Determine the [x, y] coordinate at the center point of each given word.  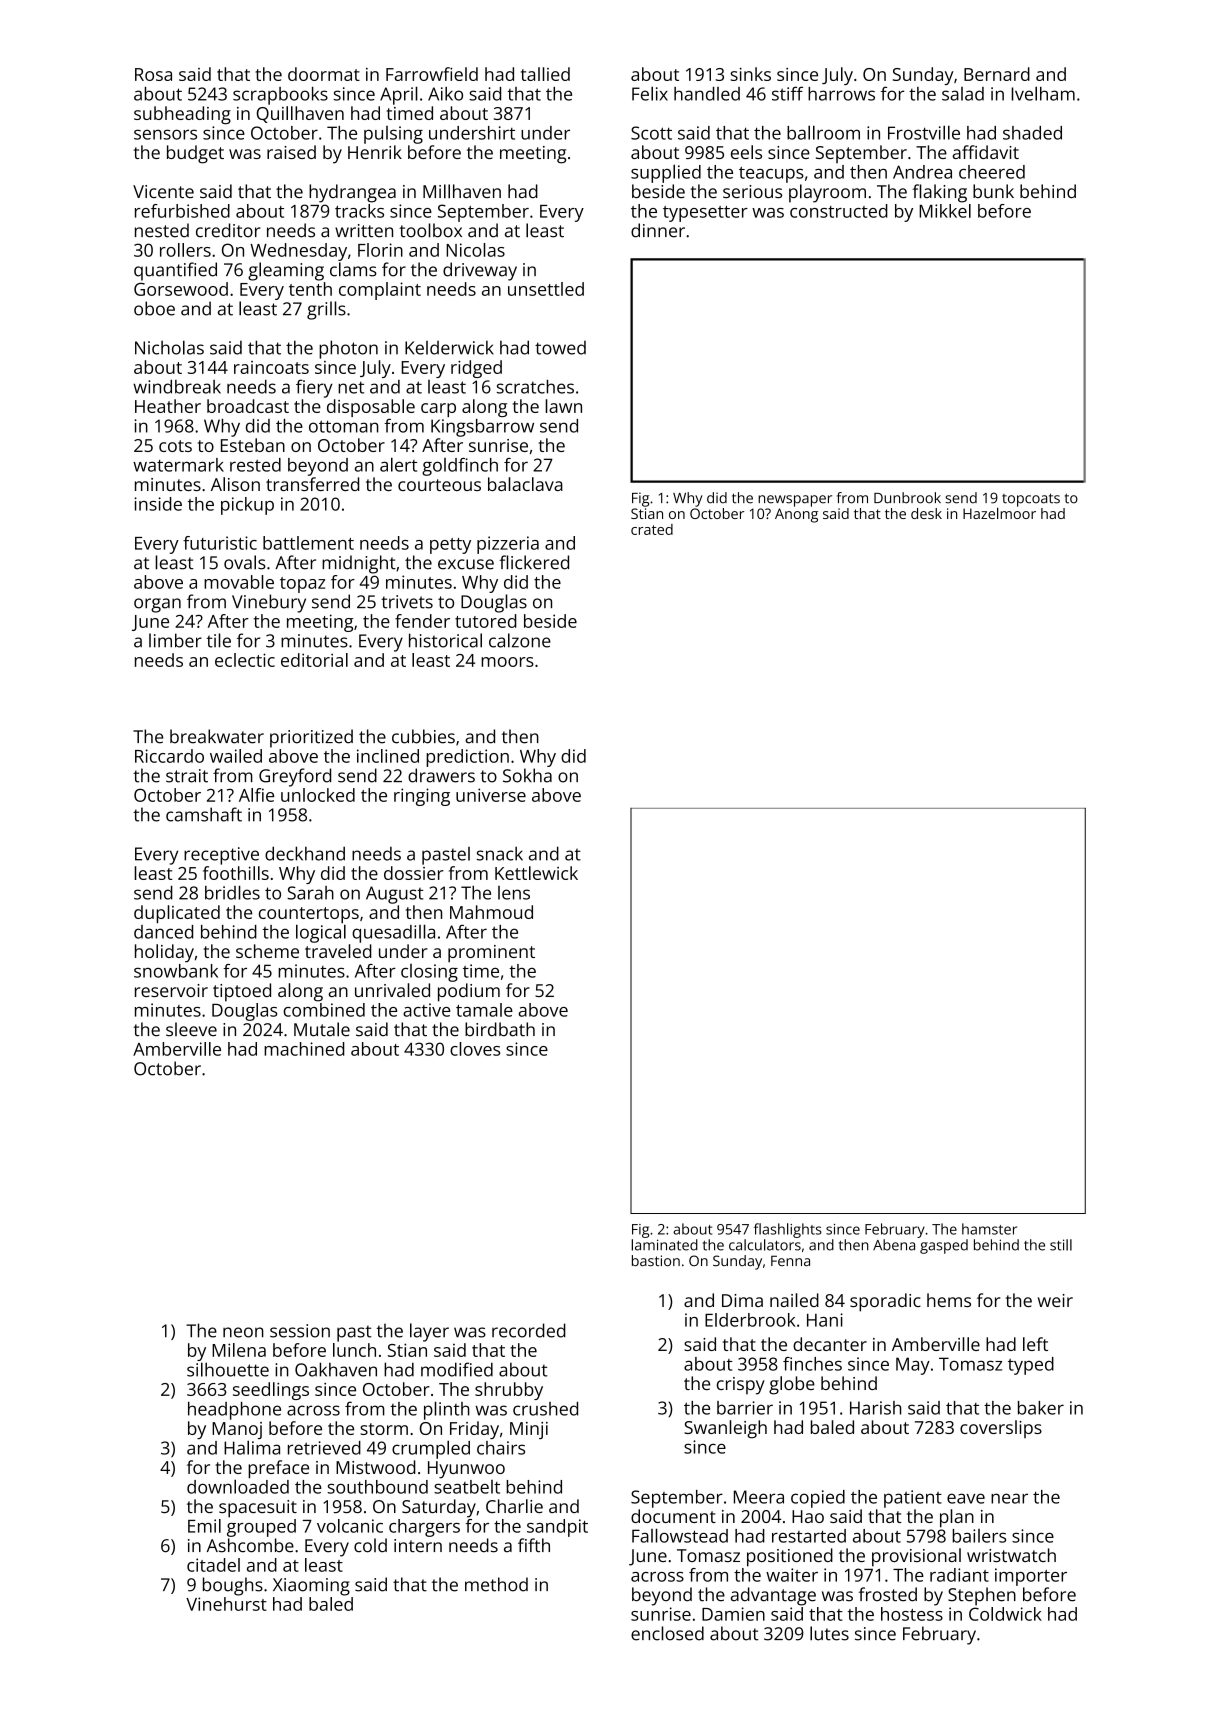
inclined [388, 756]
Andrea [922, 172]
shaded [1032, 133]
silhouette [228, 1369]
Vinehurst [226, 1604]
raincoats [271, 367]
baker [1041, 1408]
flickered [534, 562]
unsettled [546, 289]
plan [957, 1518]
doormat [324, 74]
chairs [501, 1448]
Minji [529, 1430]
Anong [796, 515]
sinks [750, 74]
